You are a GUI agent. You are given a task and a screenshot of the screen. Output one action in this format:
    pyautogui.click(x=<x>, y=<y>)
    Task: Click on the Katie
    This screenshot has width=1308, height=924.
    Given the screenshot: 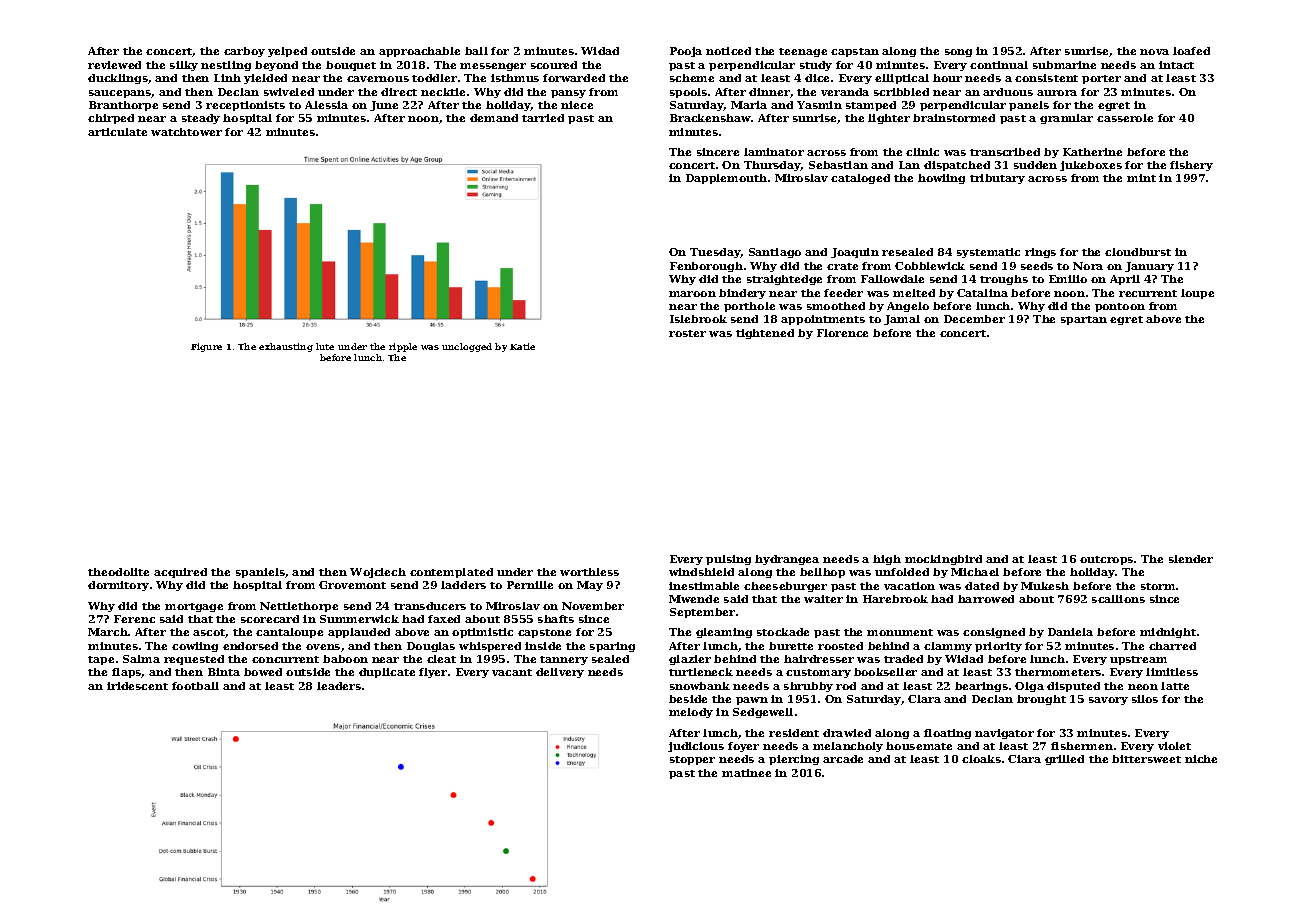 What is the action you would take?
    pyautogui.click(x=522, y=346)
